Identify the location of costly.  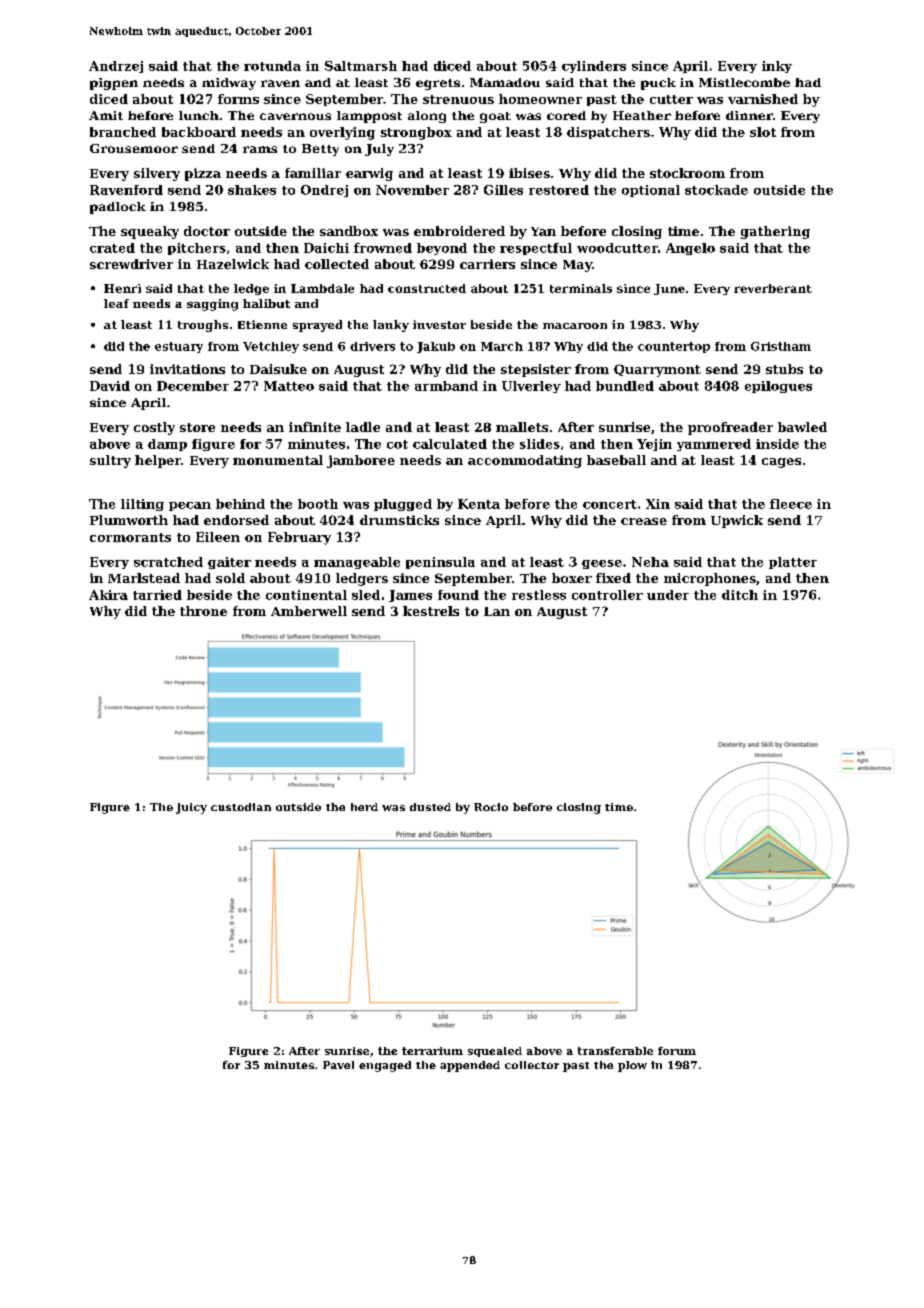
(154, 428).
